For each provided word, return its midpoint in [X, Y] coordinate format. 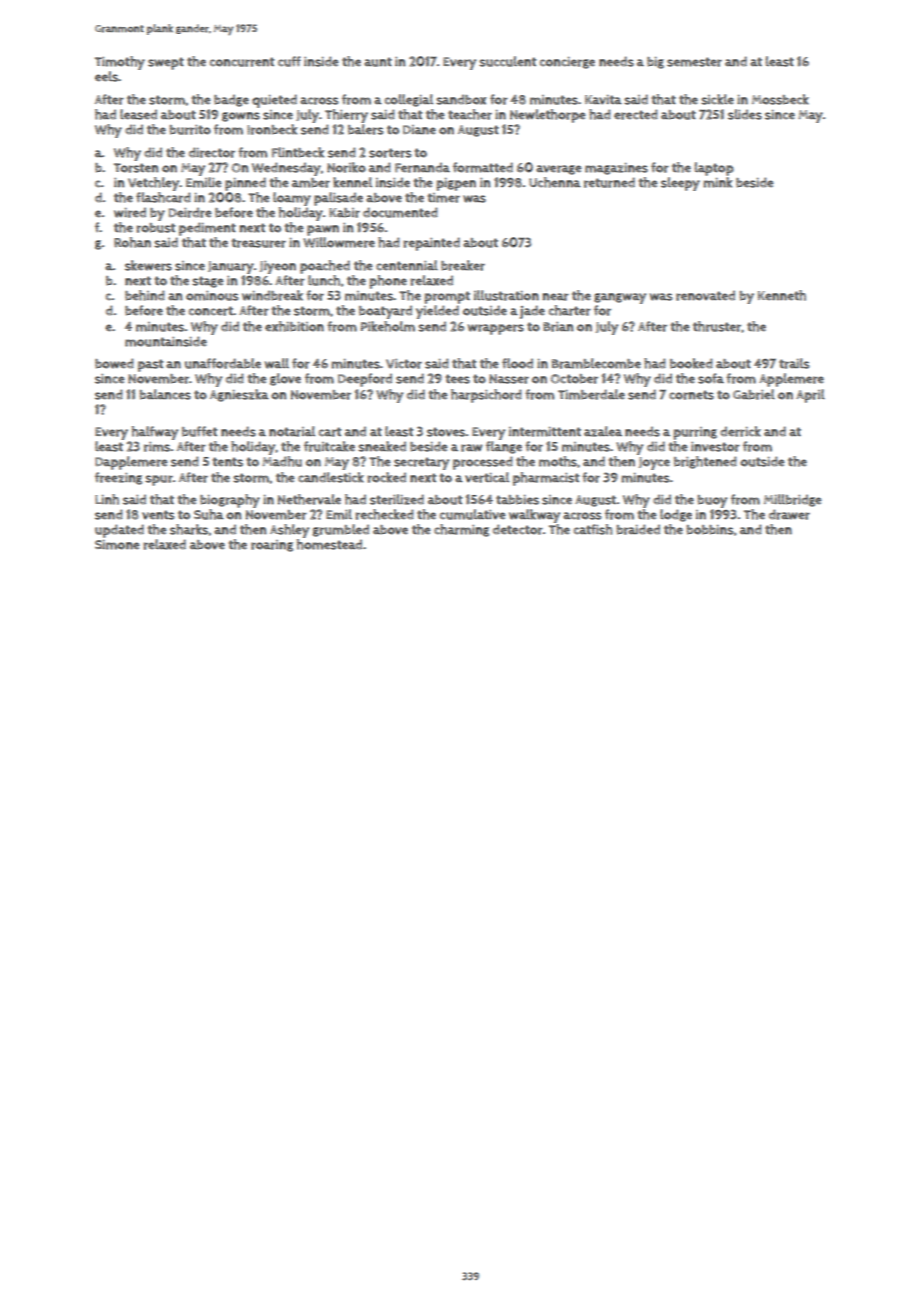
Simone [117, 545]
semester [694, 62]
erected [636, 114]
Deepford [365, 380]
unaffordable [223, 363]
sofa [711, 378]
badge [231, 100]
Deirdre [190, 212]
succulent [507, 61]
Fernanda [422, 167]
